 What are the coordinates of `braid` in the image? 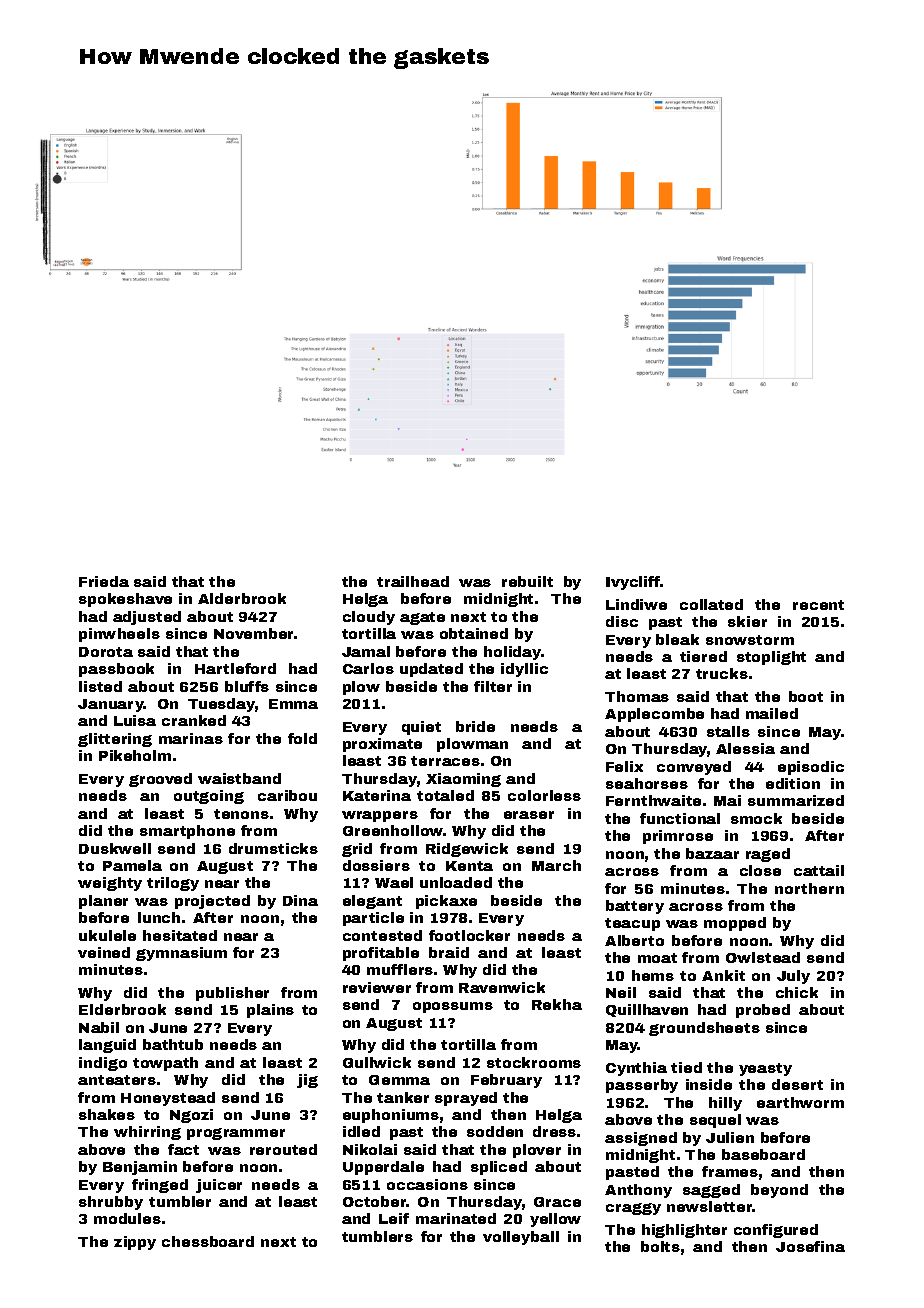 It's located at (449, 952).
